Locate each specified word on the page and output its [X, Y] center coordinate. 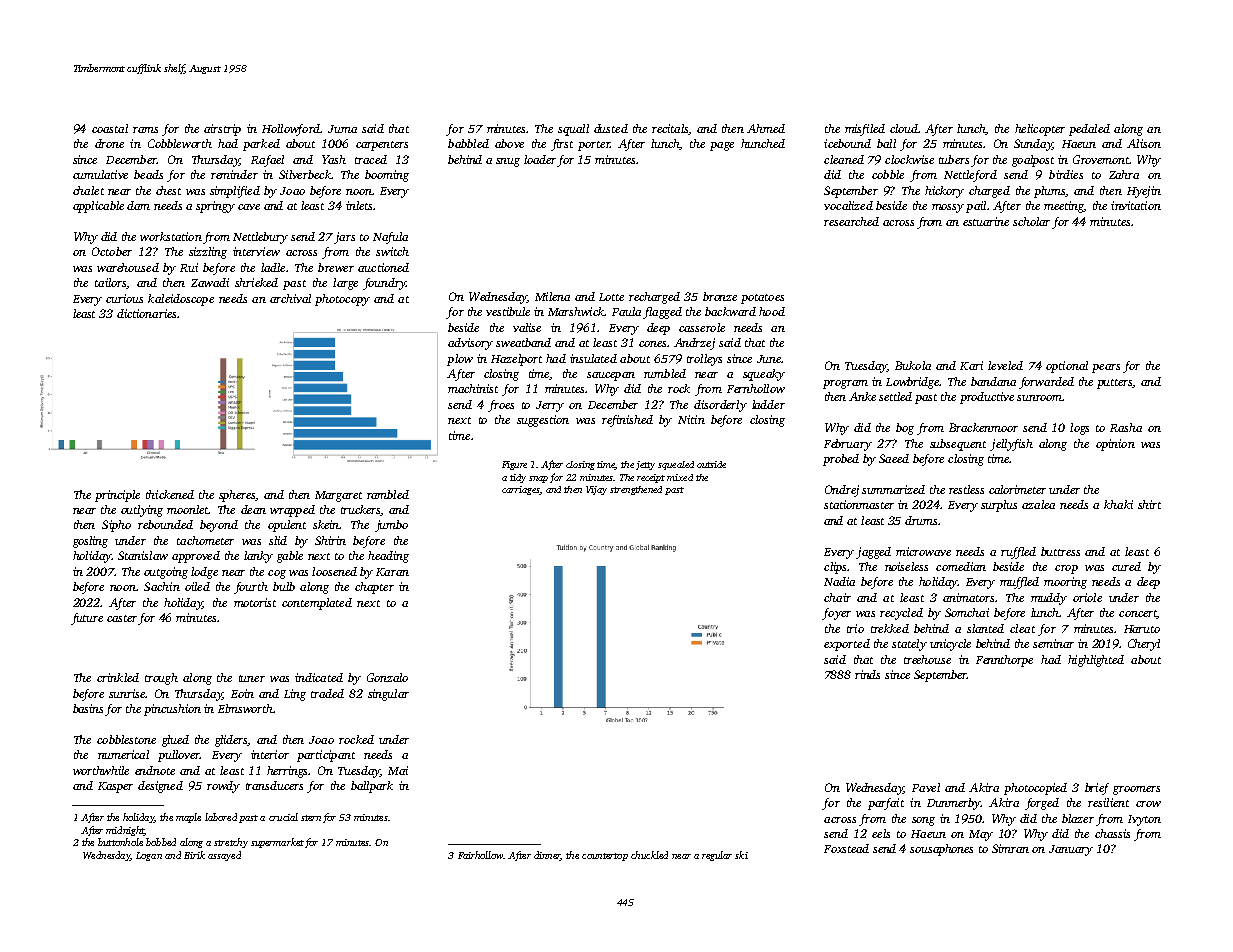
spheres [237, 496]
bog [905, 429]
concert [1138, 614]
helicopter [1040, 130]
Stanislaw [143, 555]
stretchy [231, 843]
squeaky [764, 375]
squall [573, 130]
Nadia [839, 581]
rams [145, 130]
